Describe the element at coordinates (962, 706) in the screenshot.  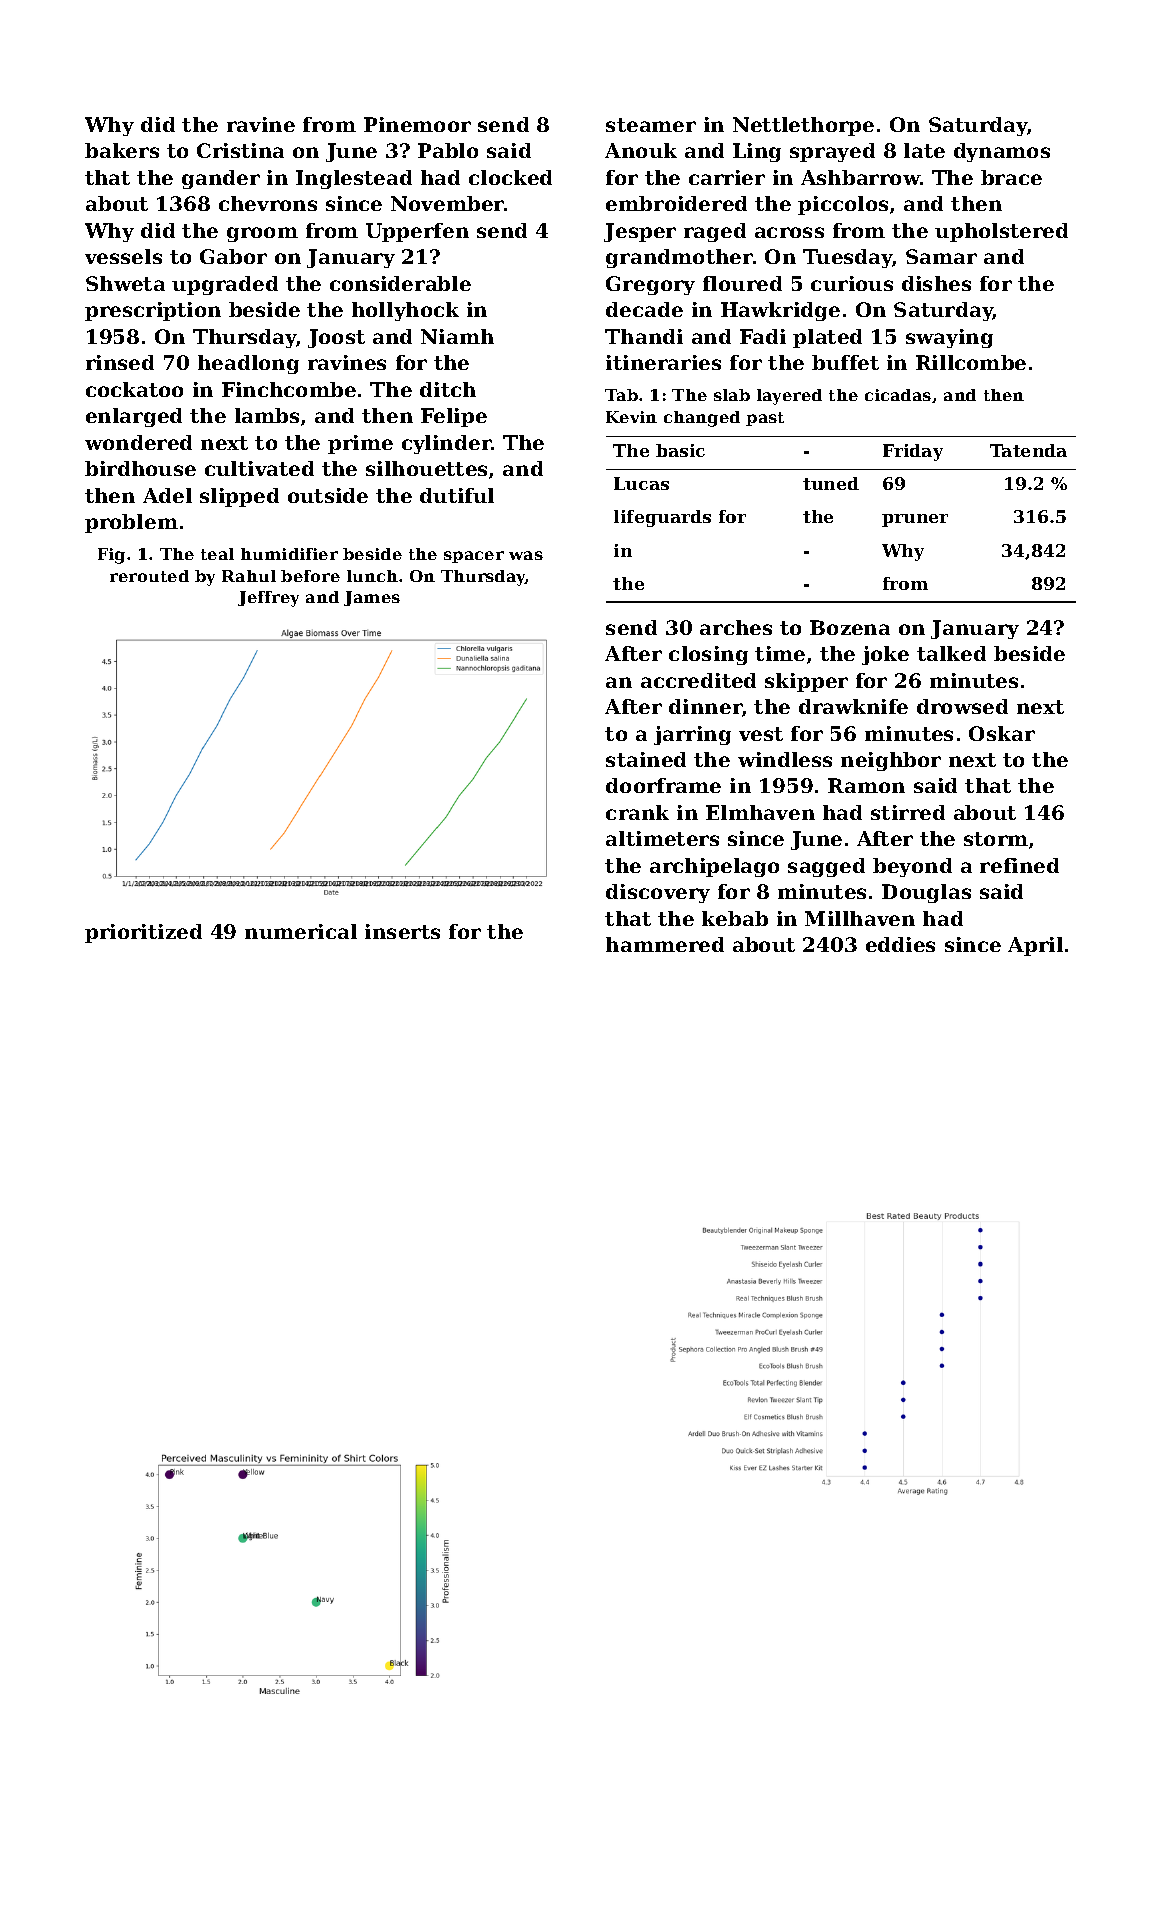
I see `drowsed` at that location.
